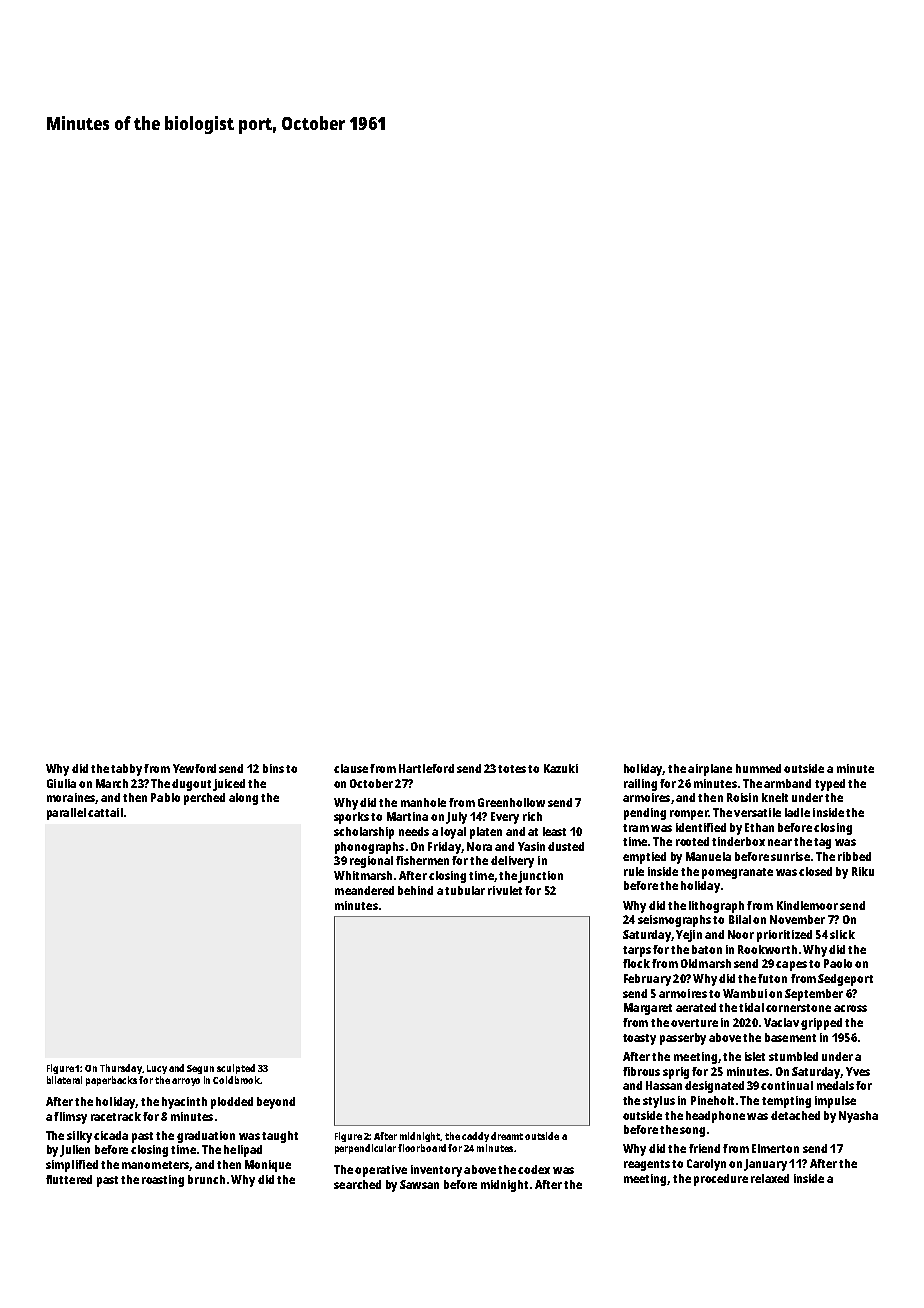  What do you see at coordinates (757, 812) in the document?
I see `versatile` at bounding box center [757, 812].
